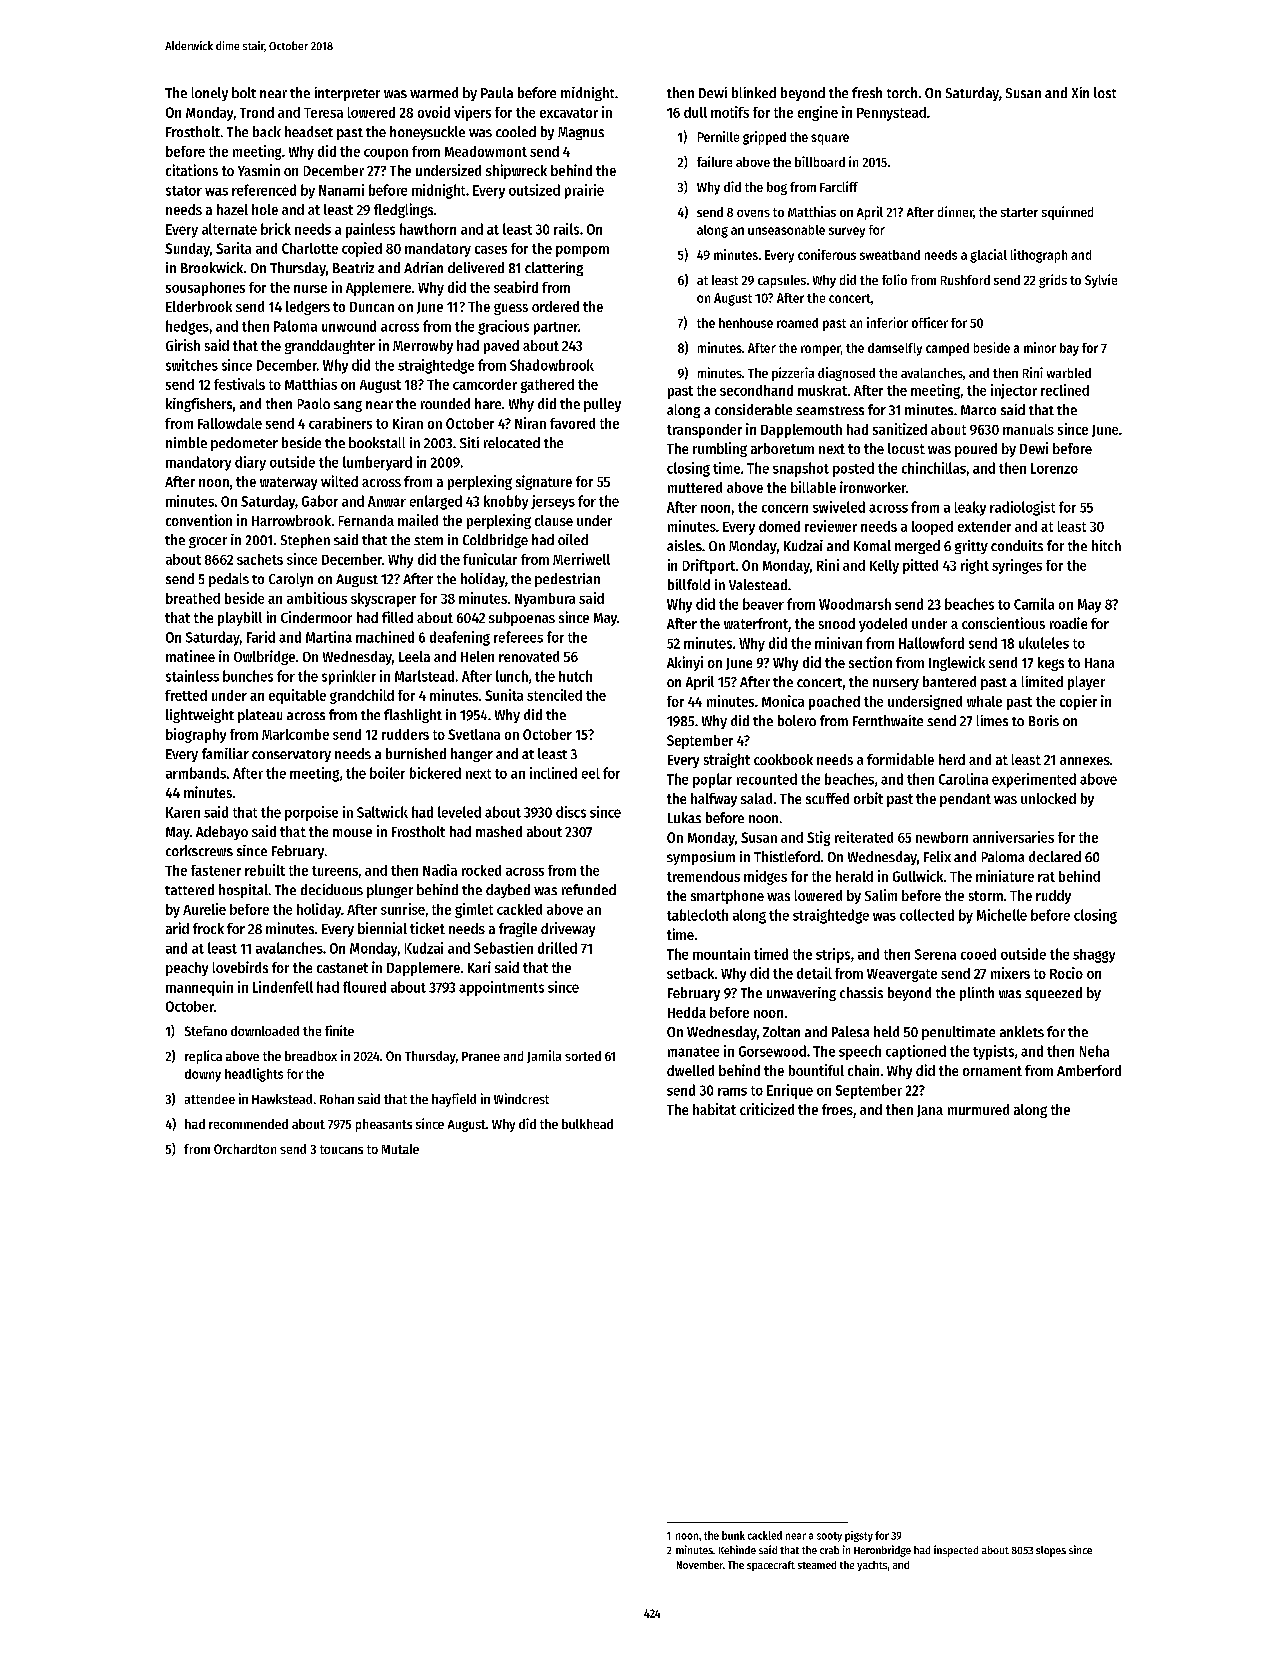  What do you see at coordinates (1085, 761) in the screenshot?
I see `annexes` at bounding box center [1085, 761].
